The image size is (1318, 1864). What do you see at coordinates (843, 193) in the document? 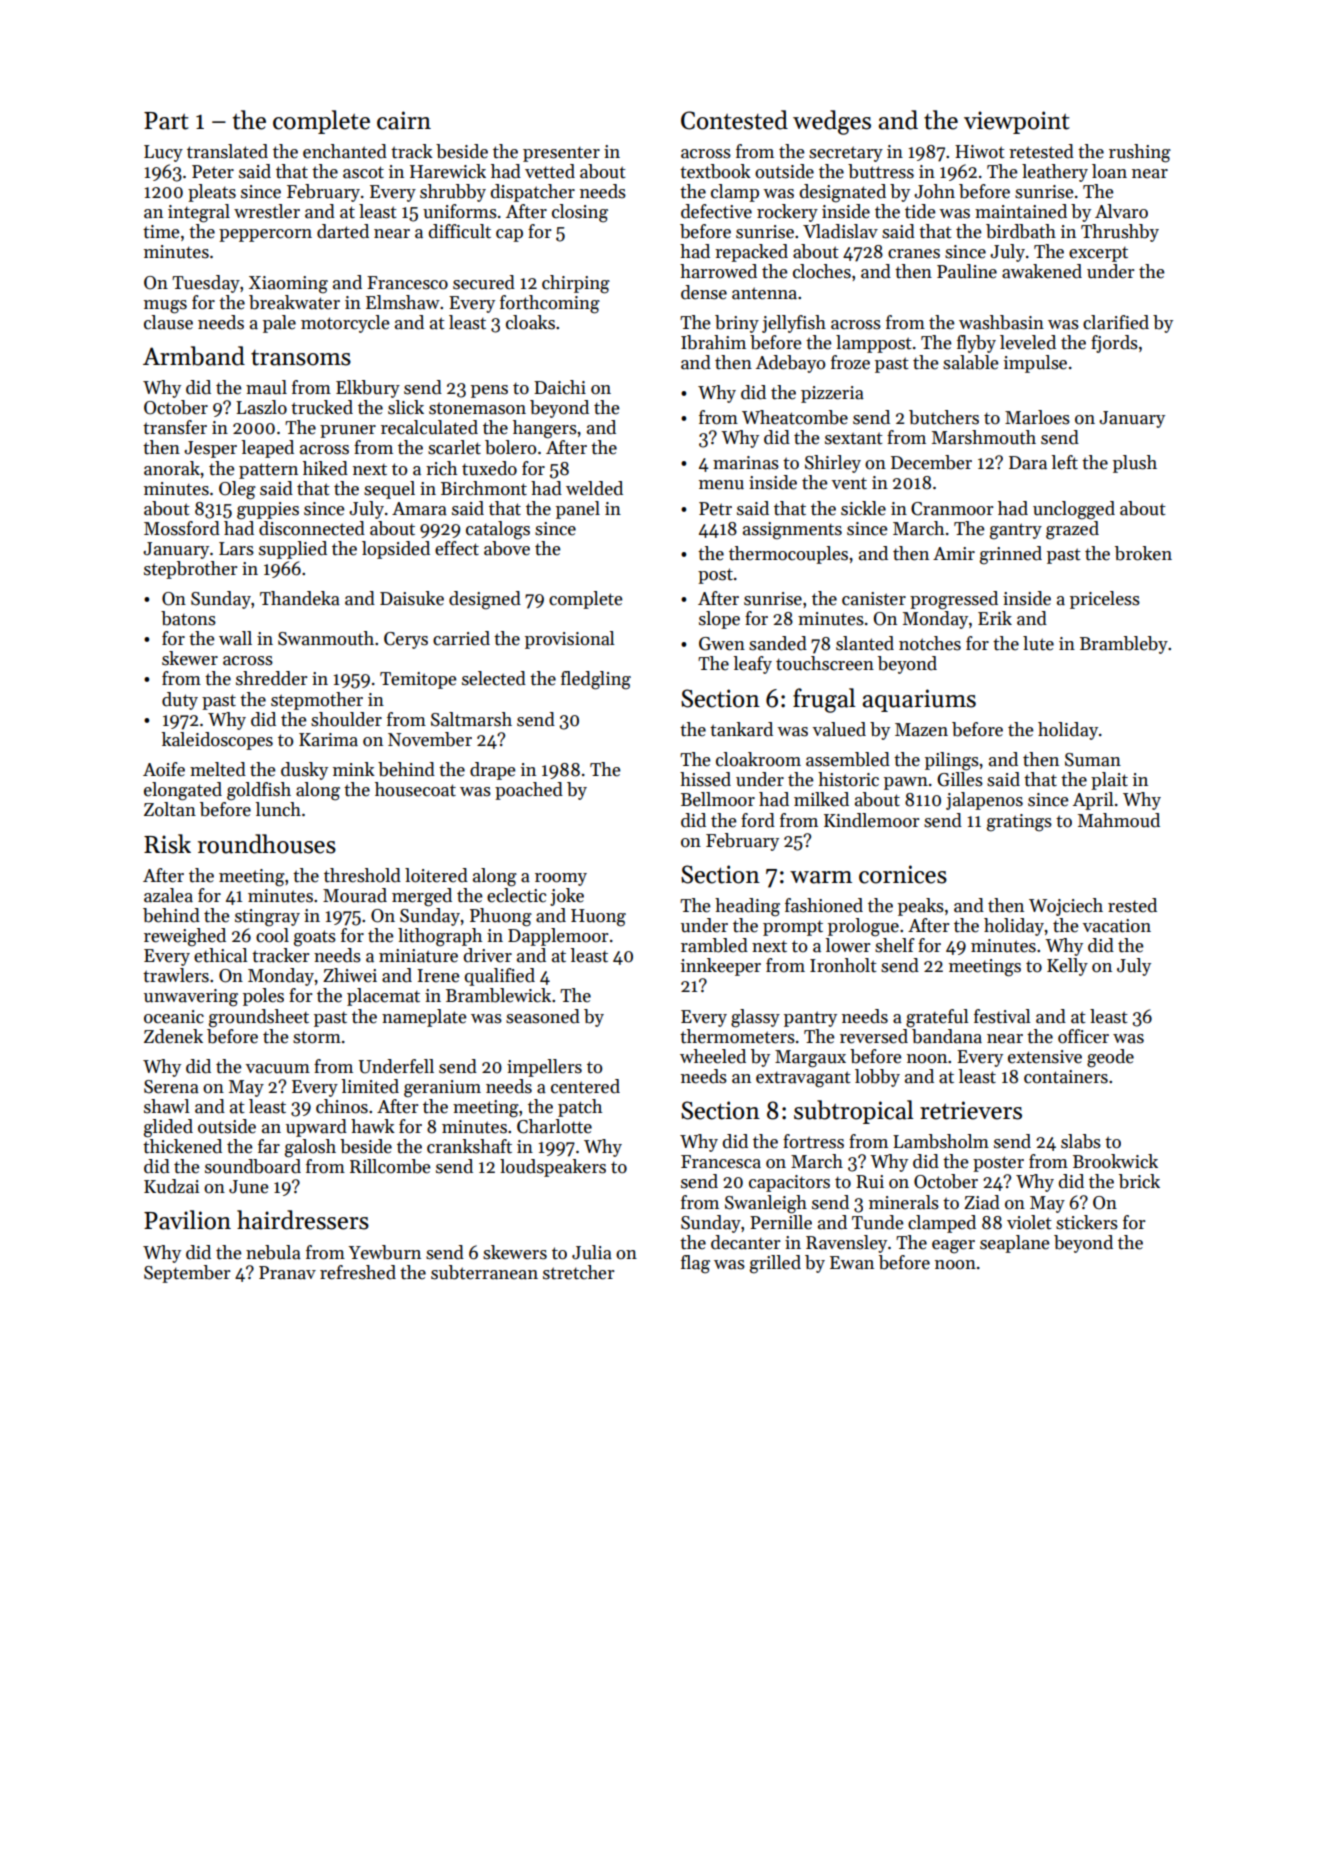
I see `designated` at bounding box center [843, 193].
